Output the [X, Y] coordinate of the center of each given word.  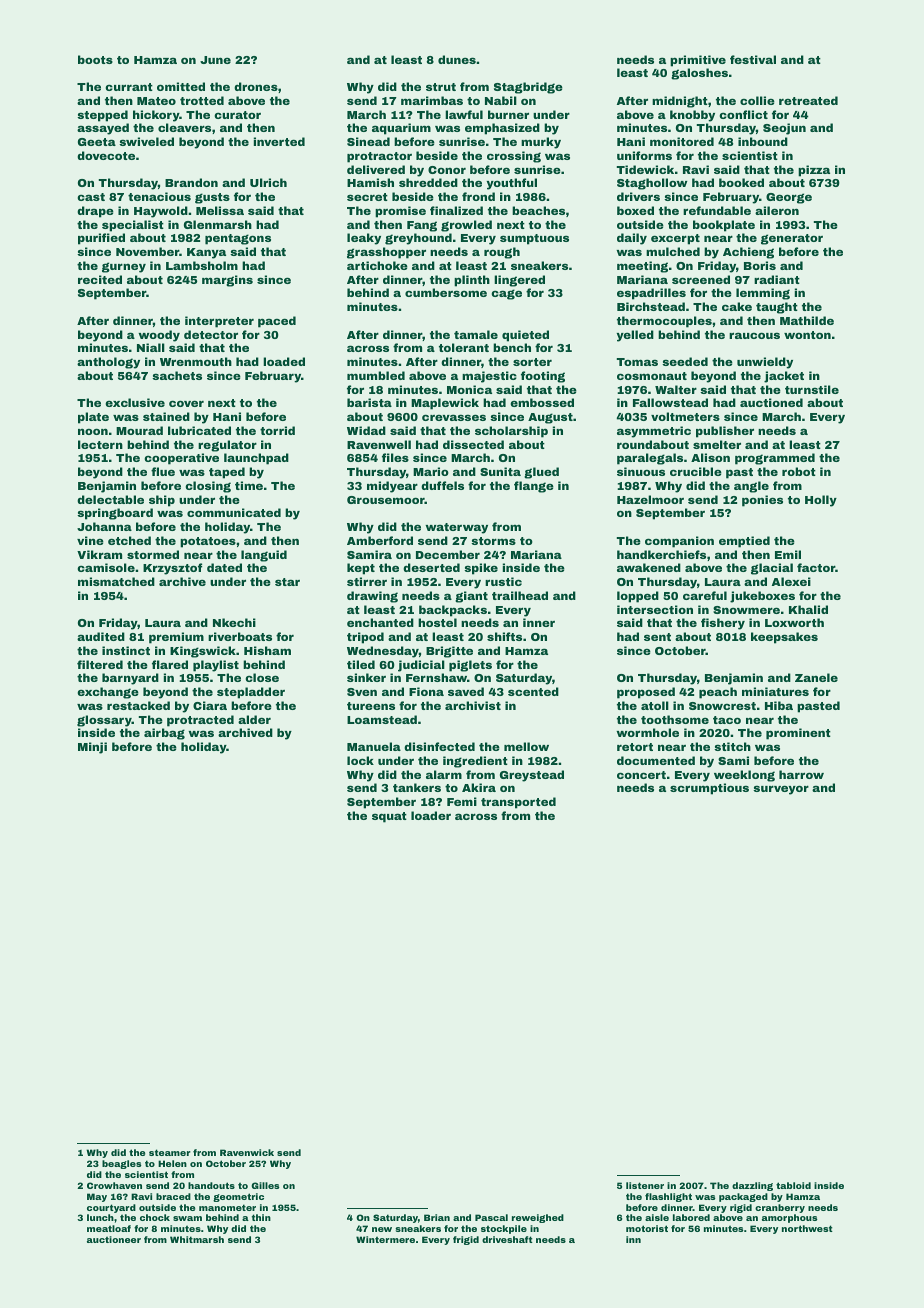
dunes [457, 59]
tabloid [793, 1185]
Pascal [491, 1217]
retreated [808, 100]
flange [534, 487]
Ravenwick [247, 1152]
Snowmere [746, 610]
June [215, 60]
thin [261, 1217]
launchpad [256, 459]
